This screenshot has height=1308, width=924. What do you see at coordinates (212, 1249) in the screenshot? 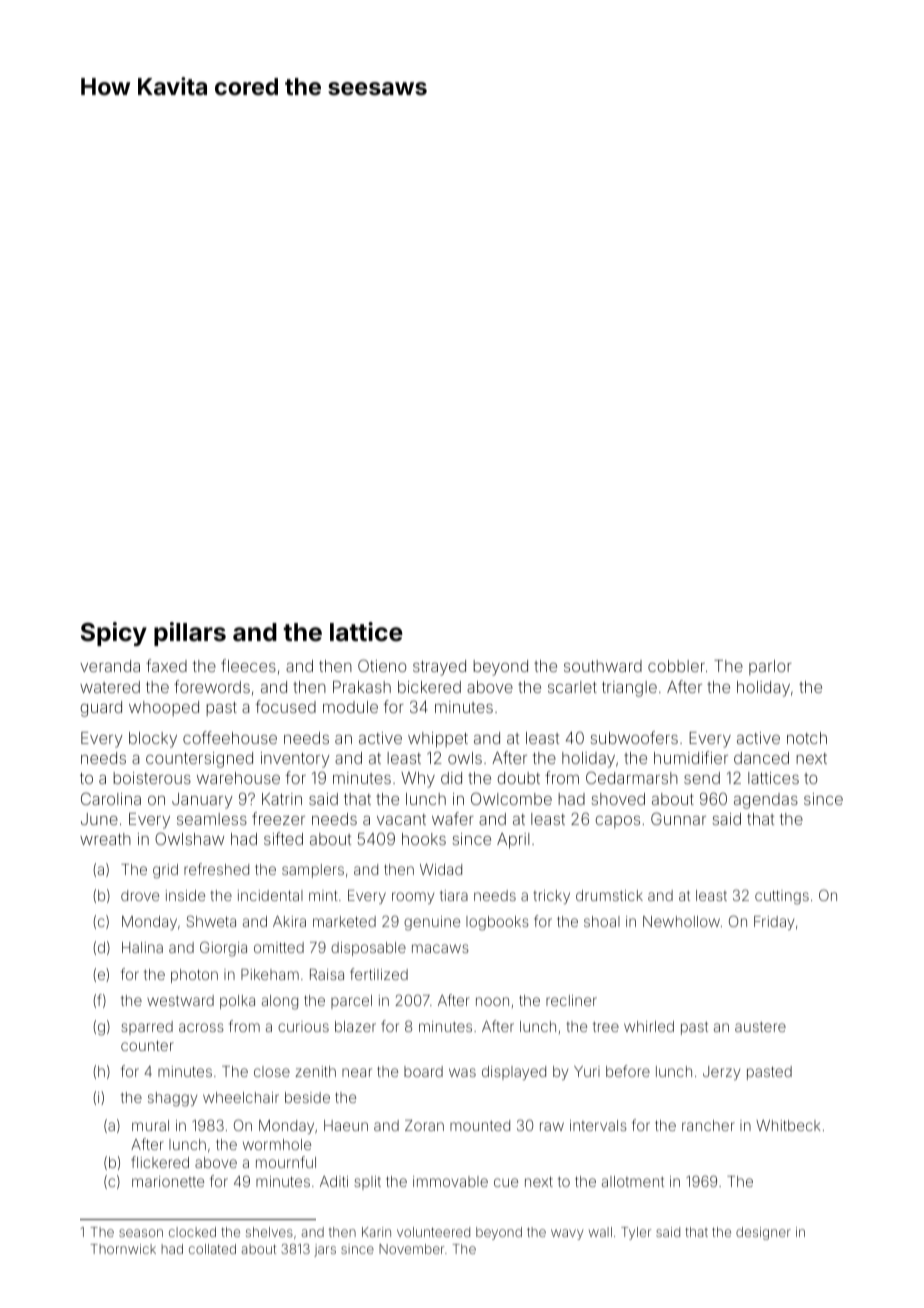
I see `collated` at bounding box center [212, 1249].
